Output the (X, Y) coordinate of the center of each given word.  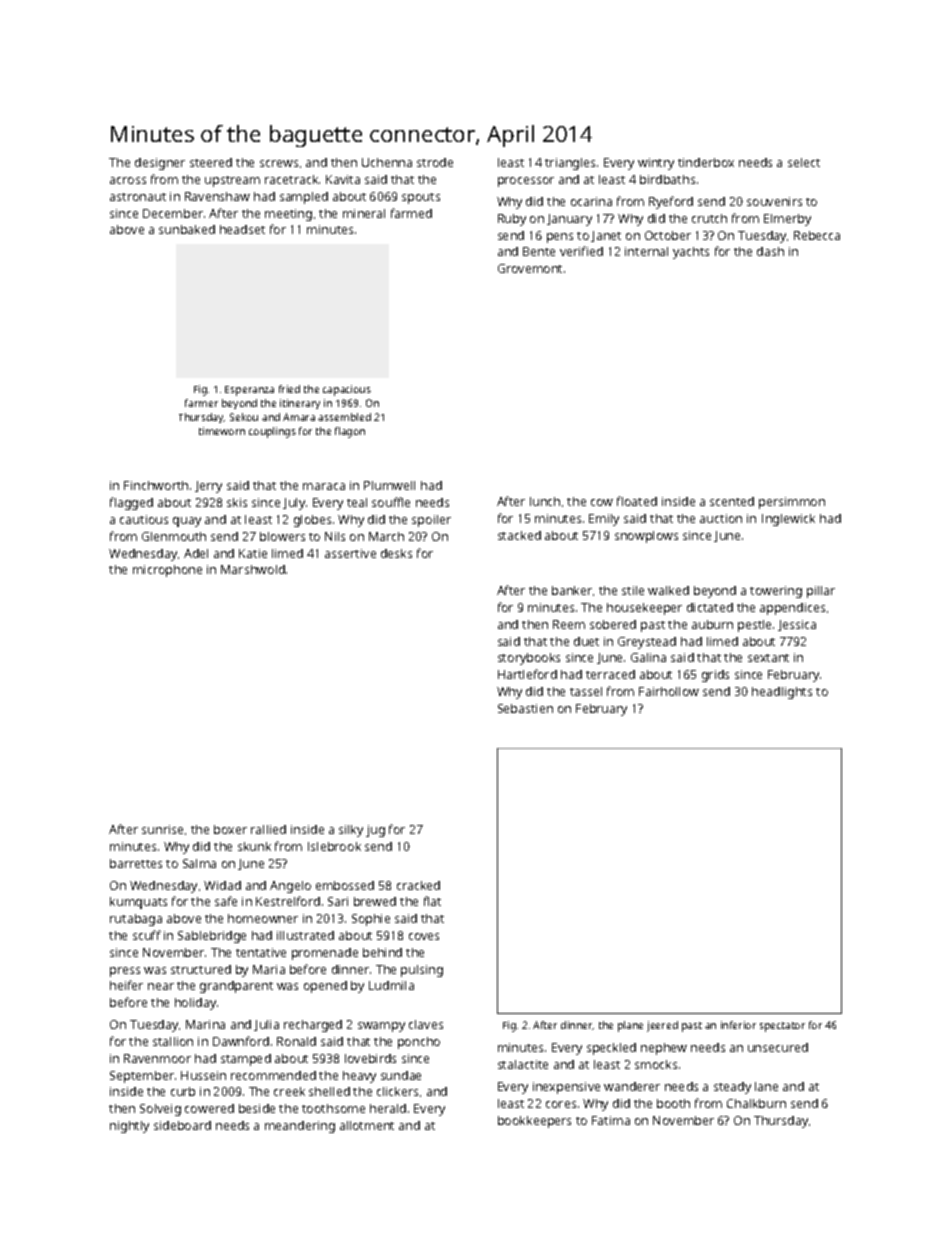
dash (770, 251)
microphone (167, 571)
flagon (350, 432)
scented (732, 501)
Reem (569, 624)
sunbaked (187, 229)
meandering (300, 1127)
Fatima (611, 1120)
